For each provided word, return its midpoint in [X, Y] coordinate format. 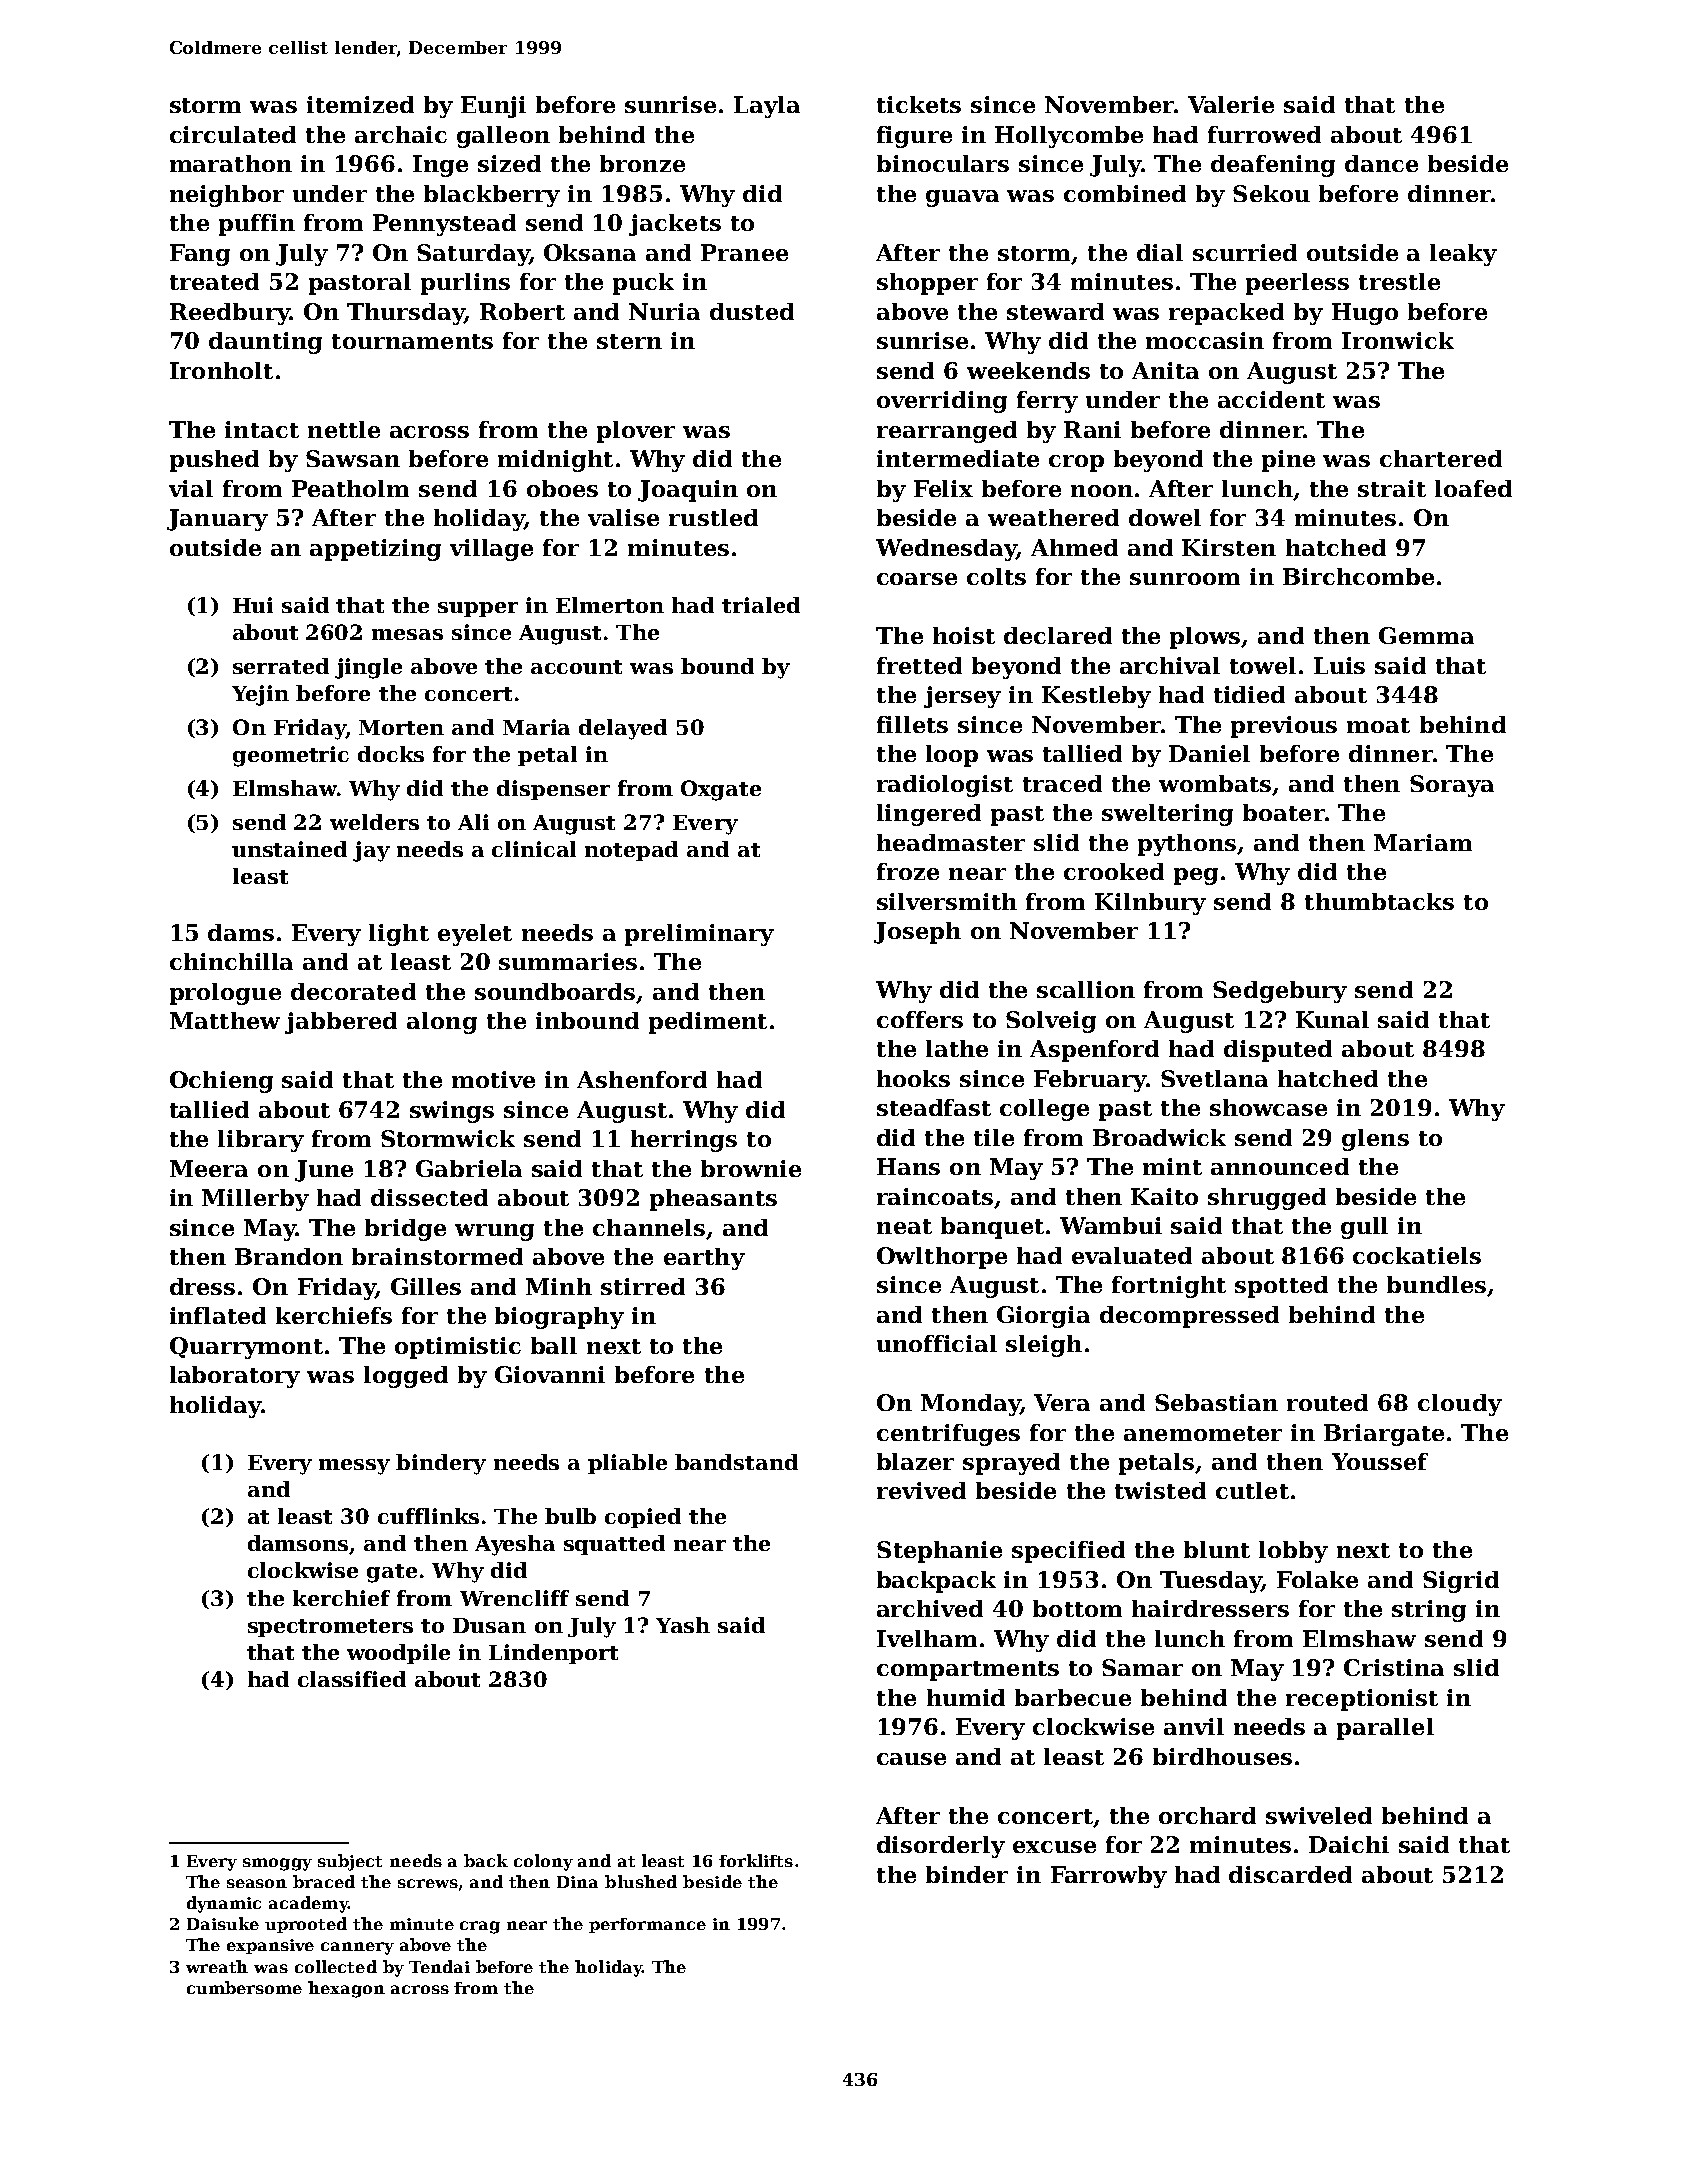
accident [1271, 399]
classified [352, 1679]
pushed [214, 461]
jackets [675, 225]
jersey [962, 697]
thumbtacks [1379, 901]
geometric [291, 756]
